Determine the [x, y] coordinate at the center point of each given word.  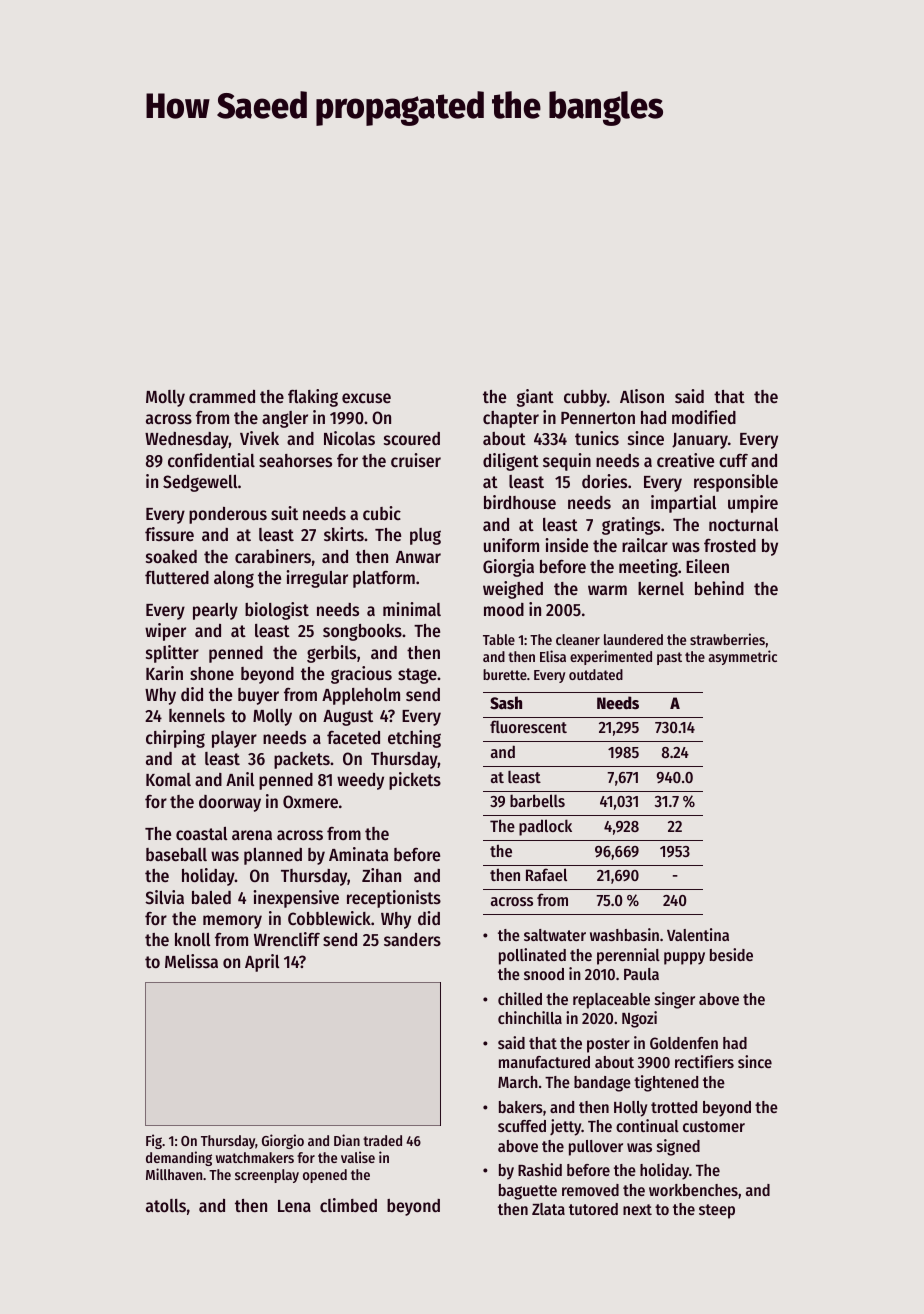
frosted [730, 545]
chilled [520, 998]
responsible [736, 483]
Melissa [191, 961]
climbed [348, 1205]
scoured [412, 438]
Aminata [358, 854]
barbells [537, 800]
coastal [201, 833]
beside [731, 954]
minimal [412, 609]
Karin [164, 673]
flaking [313, 398]
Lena [294, 1206]
